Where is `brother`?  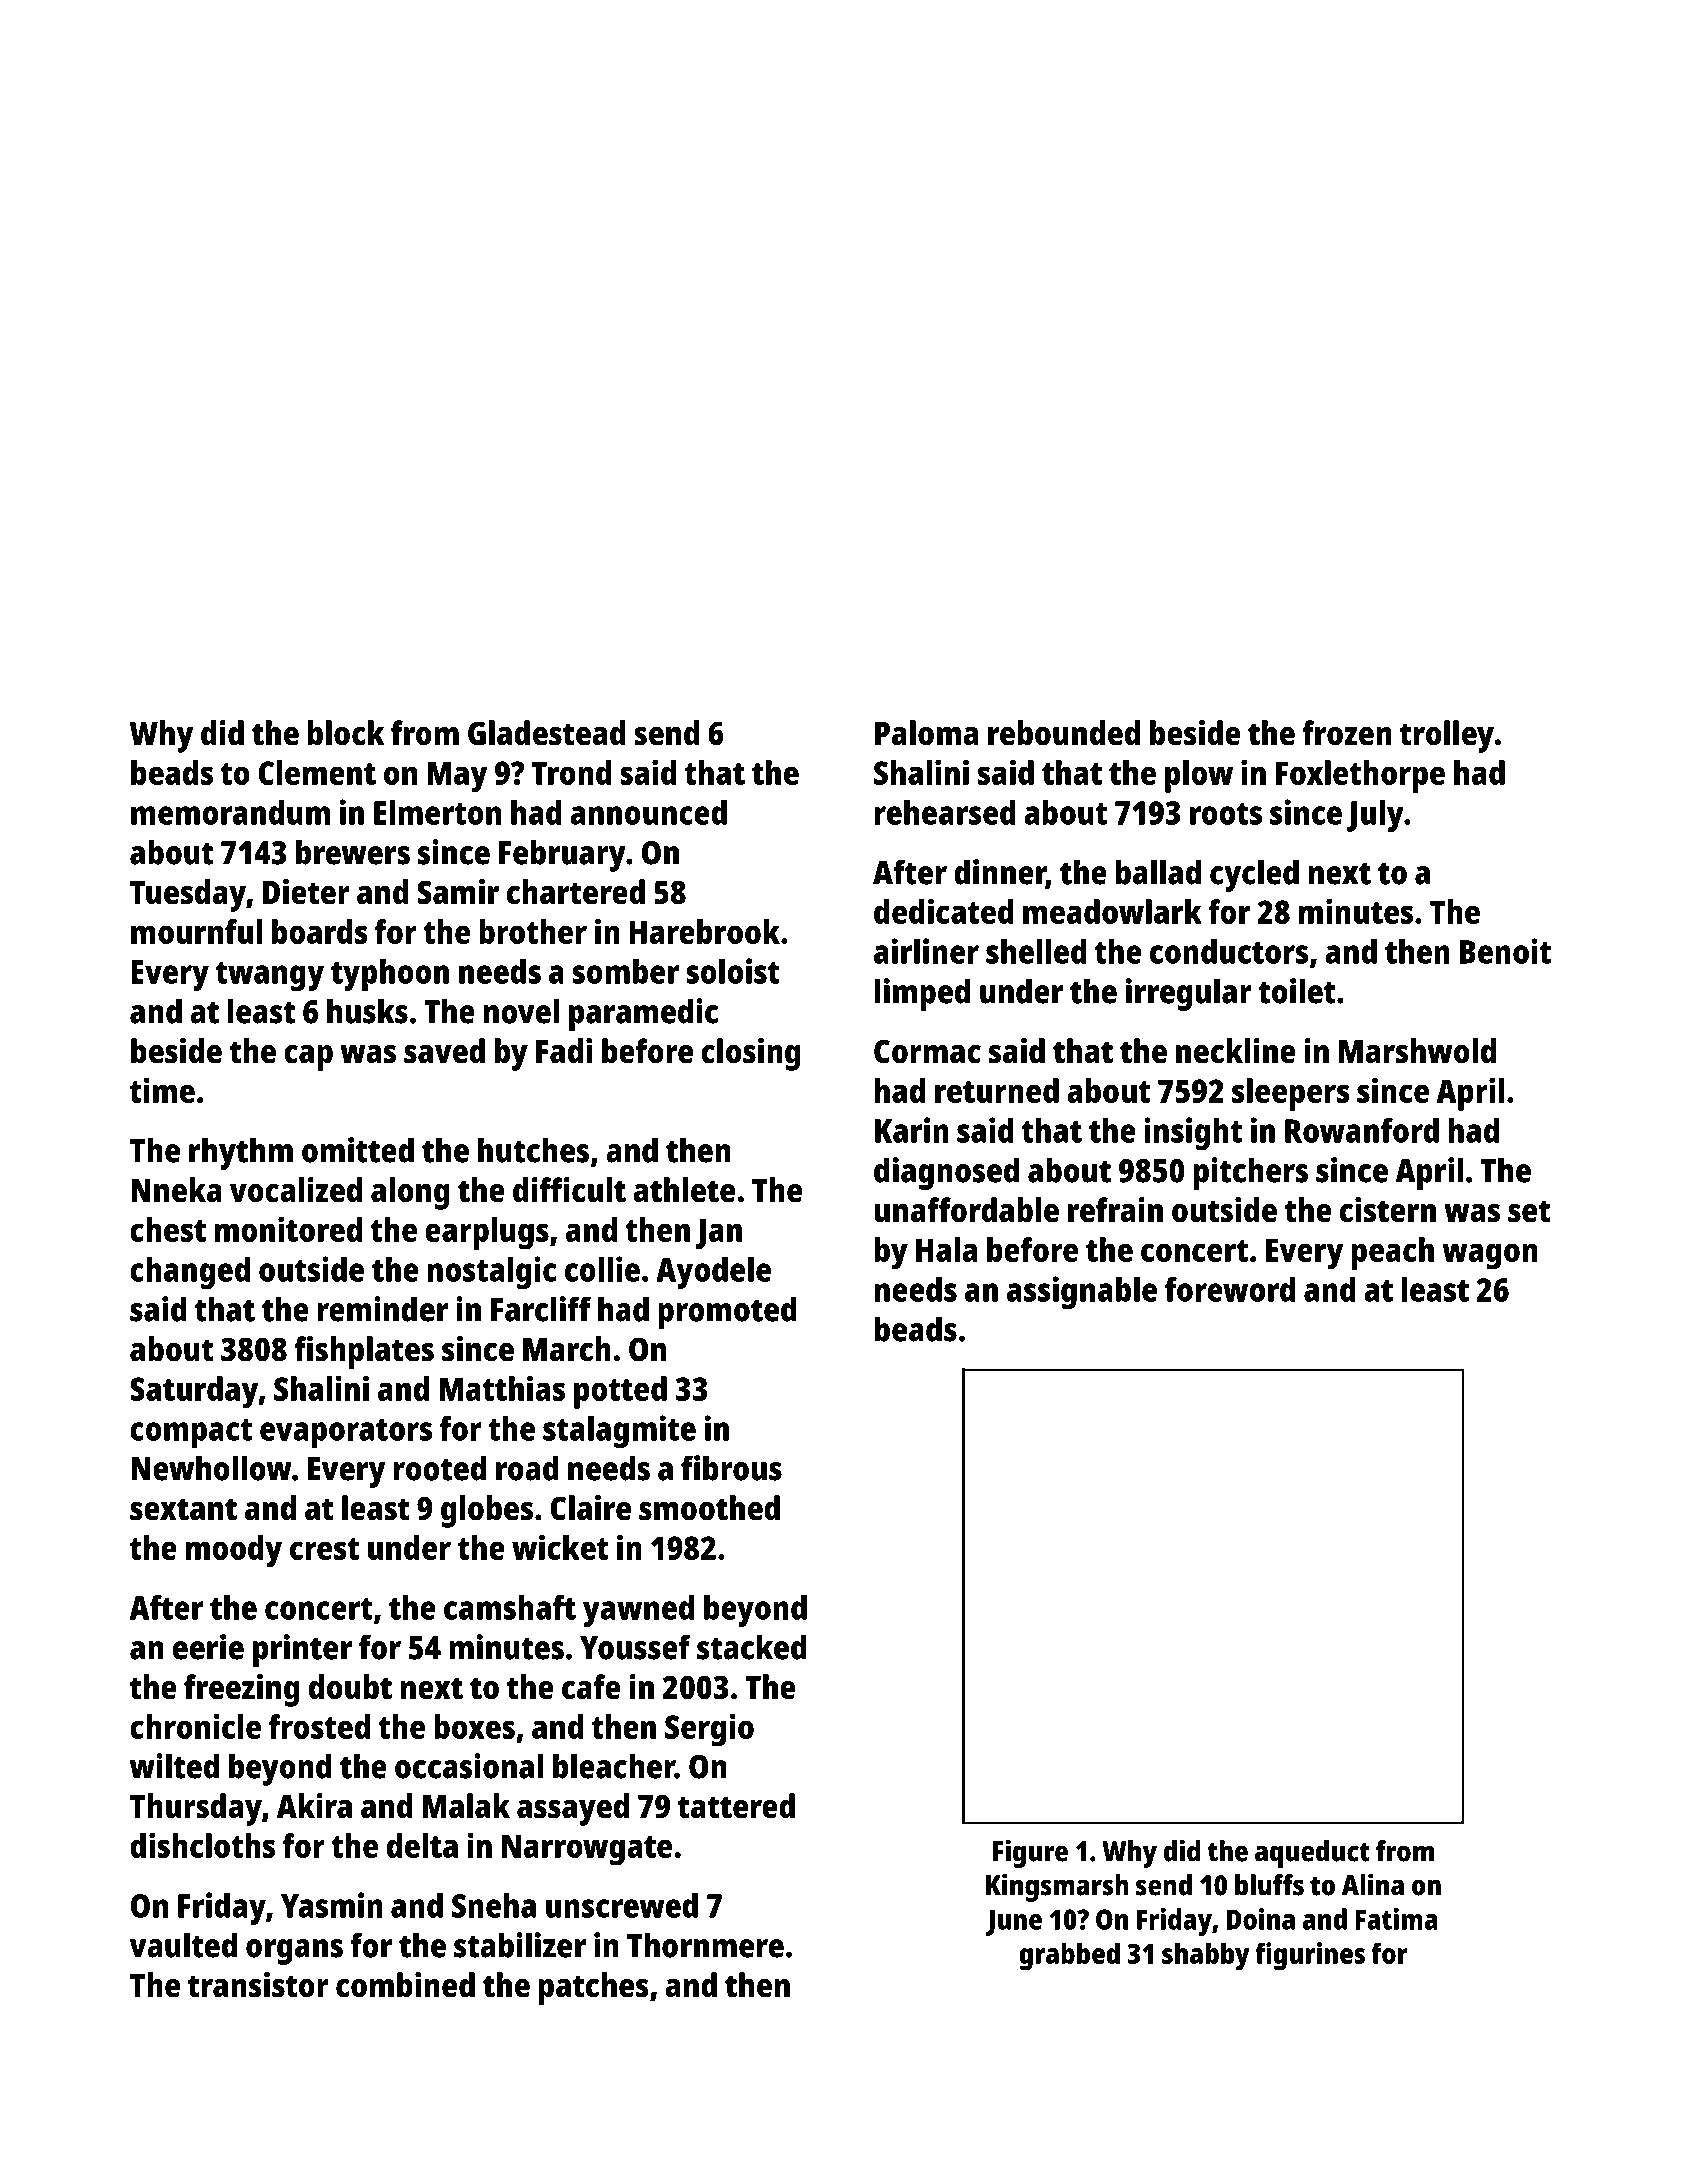
brother is located at coordinates (533, 931).
